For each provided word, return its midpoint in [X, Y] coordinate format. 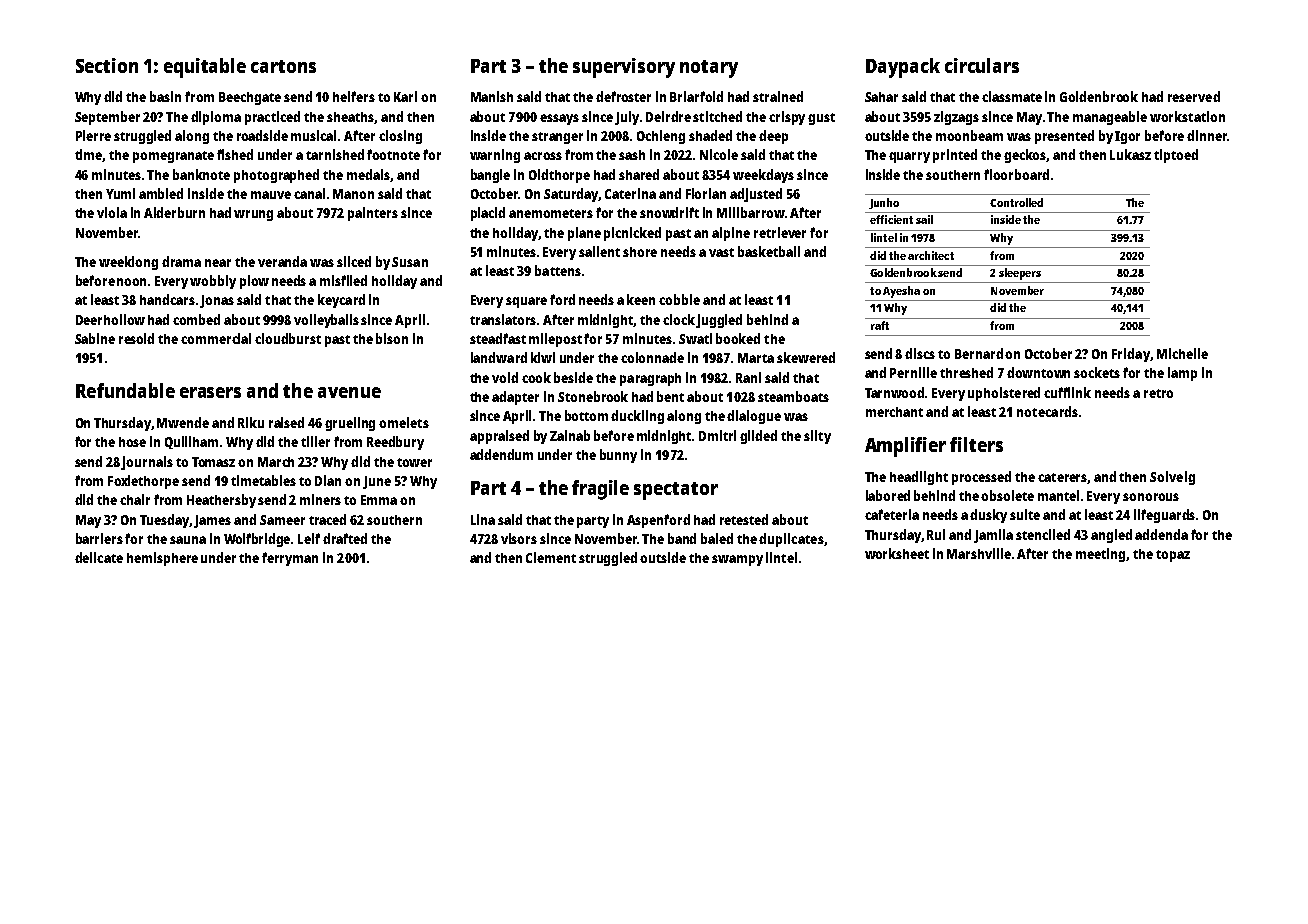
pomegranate [173, 157]
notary [709, 69]
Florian [706, 193]
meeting [1100, 555]
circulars [982, 65]
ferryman [290, 559]
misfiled [343, 280]
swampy [737, 560]
